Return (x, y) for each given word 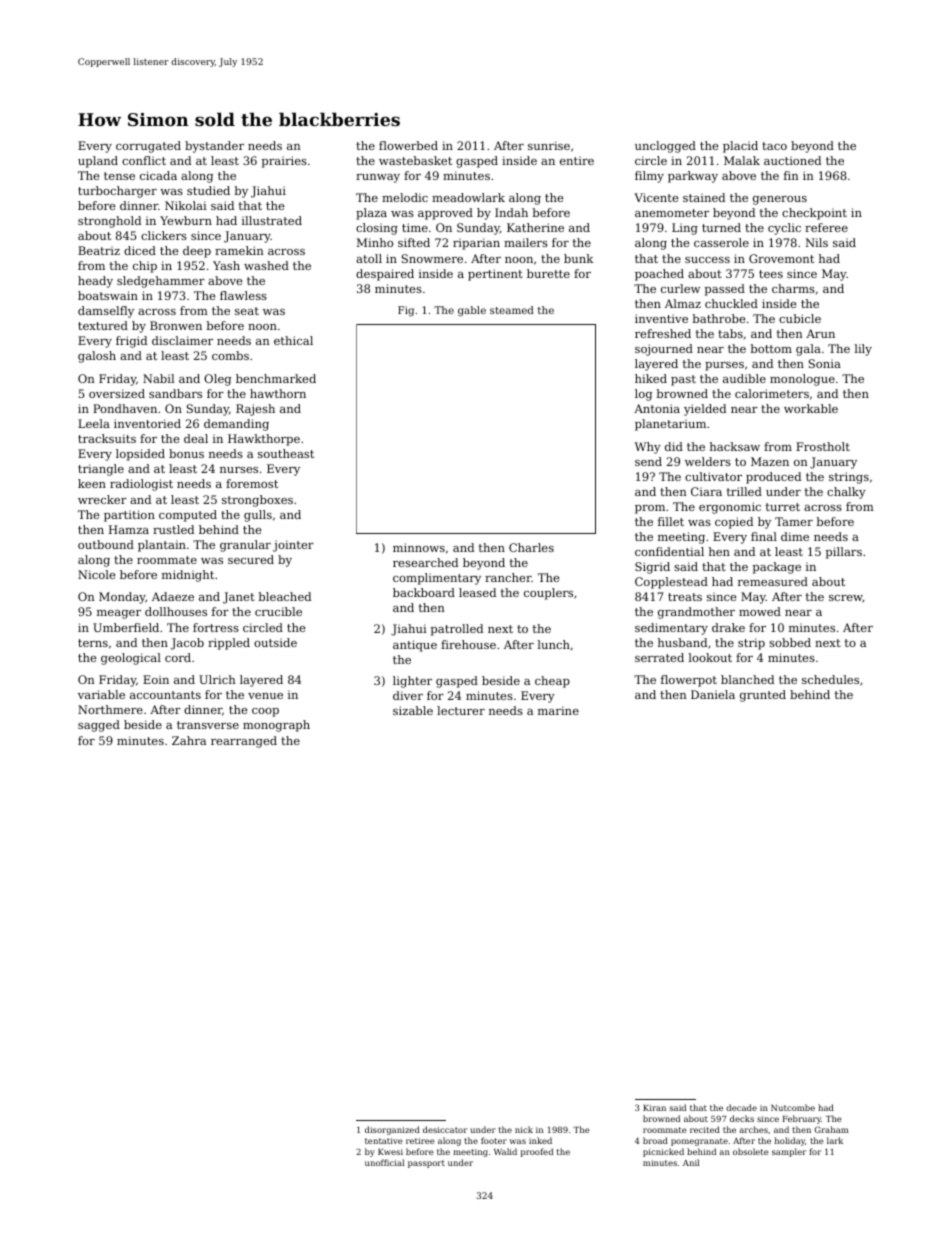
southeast (286, 453)
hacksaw (735, 446)
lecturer (461, 710)
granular (245, 546)
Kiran (654, 1108)
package (777, 568)
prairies (284, 162)
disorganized (392, 1130)
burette (548, 273)
